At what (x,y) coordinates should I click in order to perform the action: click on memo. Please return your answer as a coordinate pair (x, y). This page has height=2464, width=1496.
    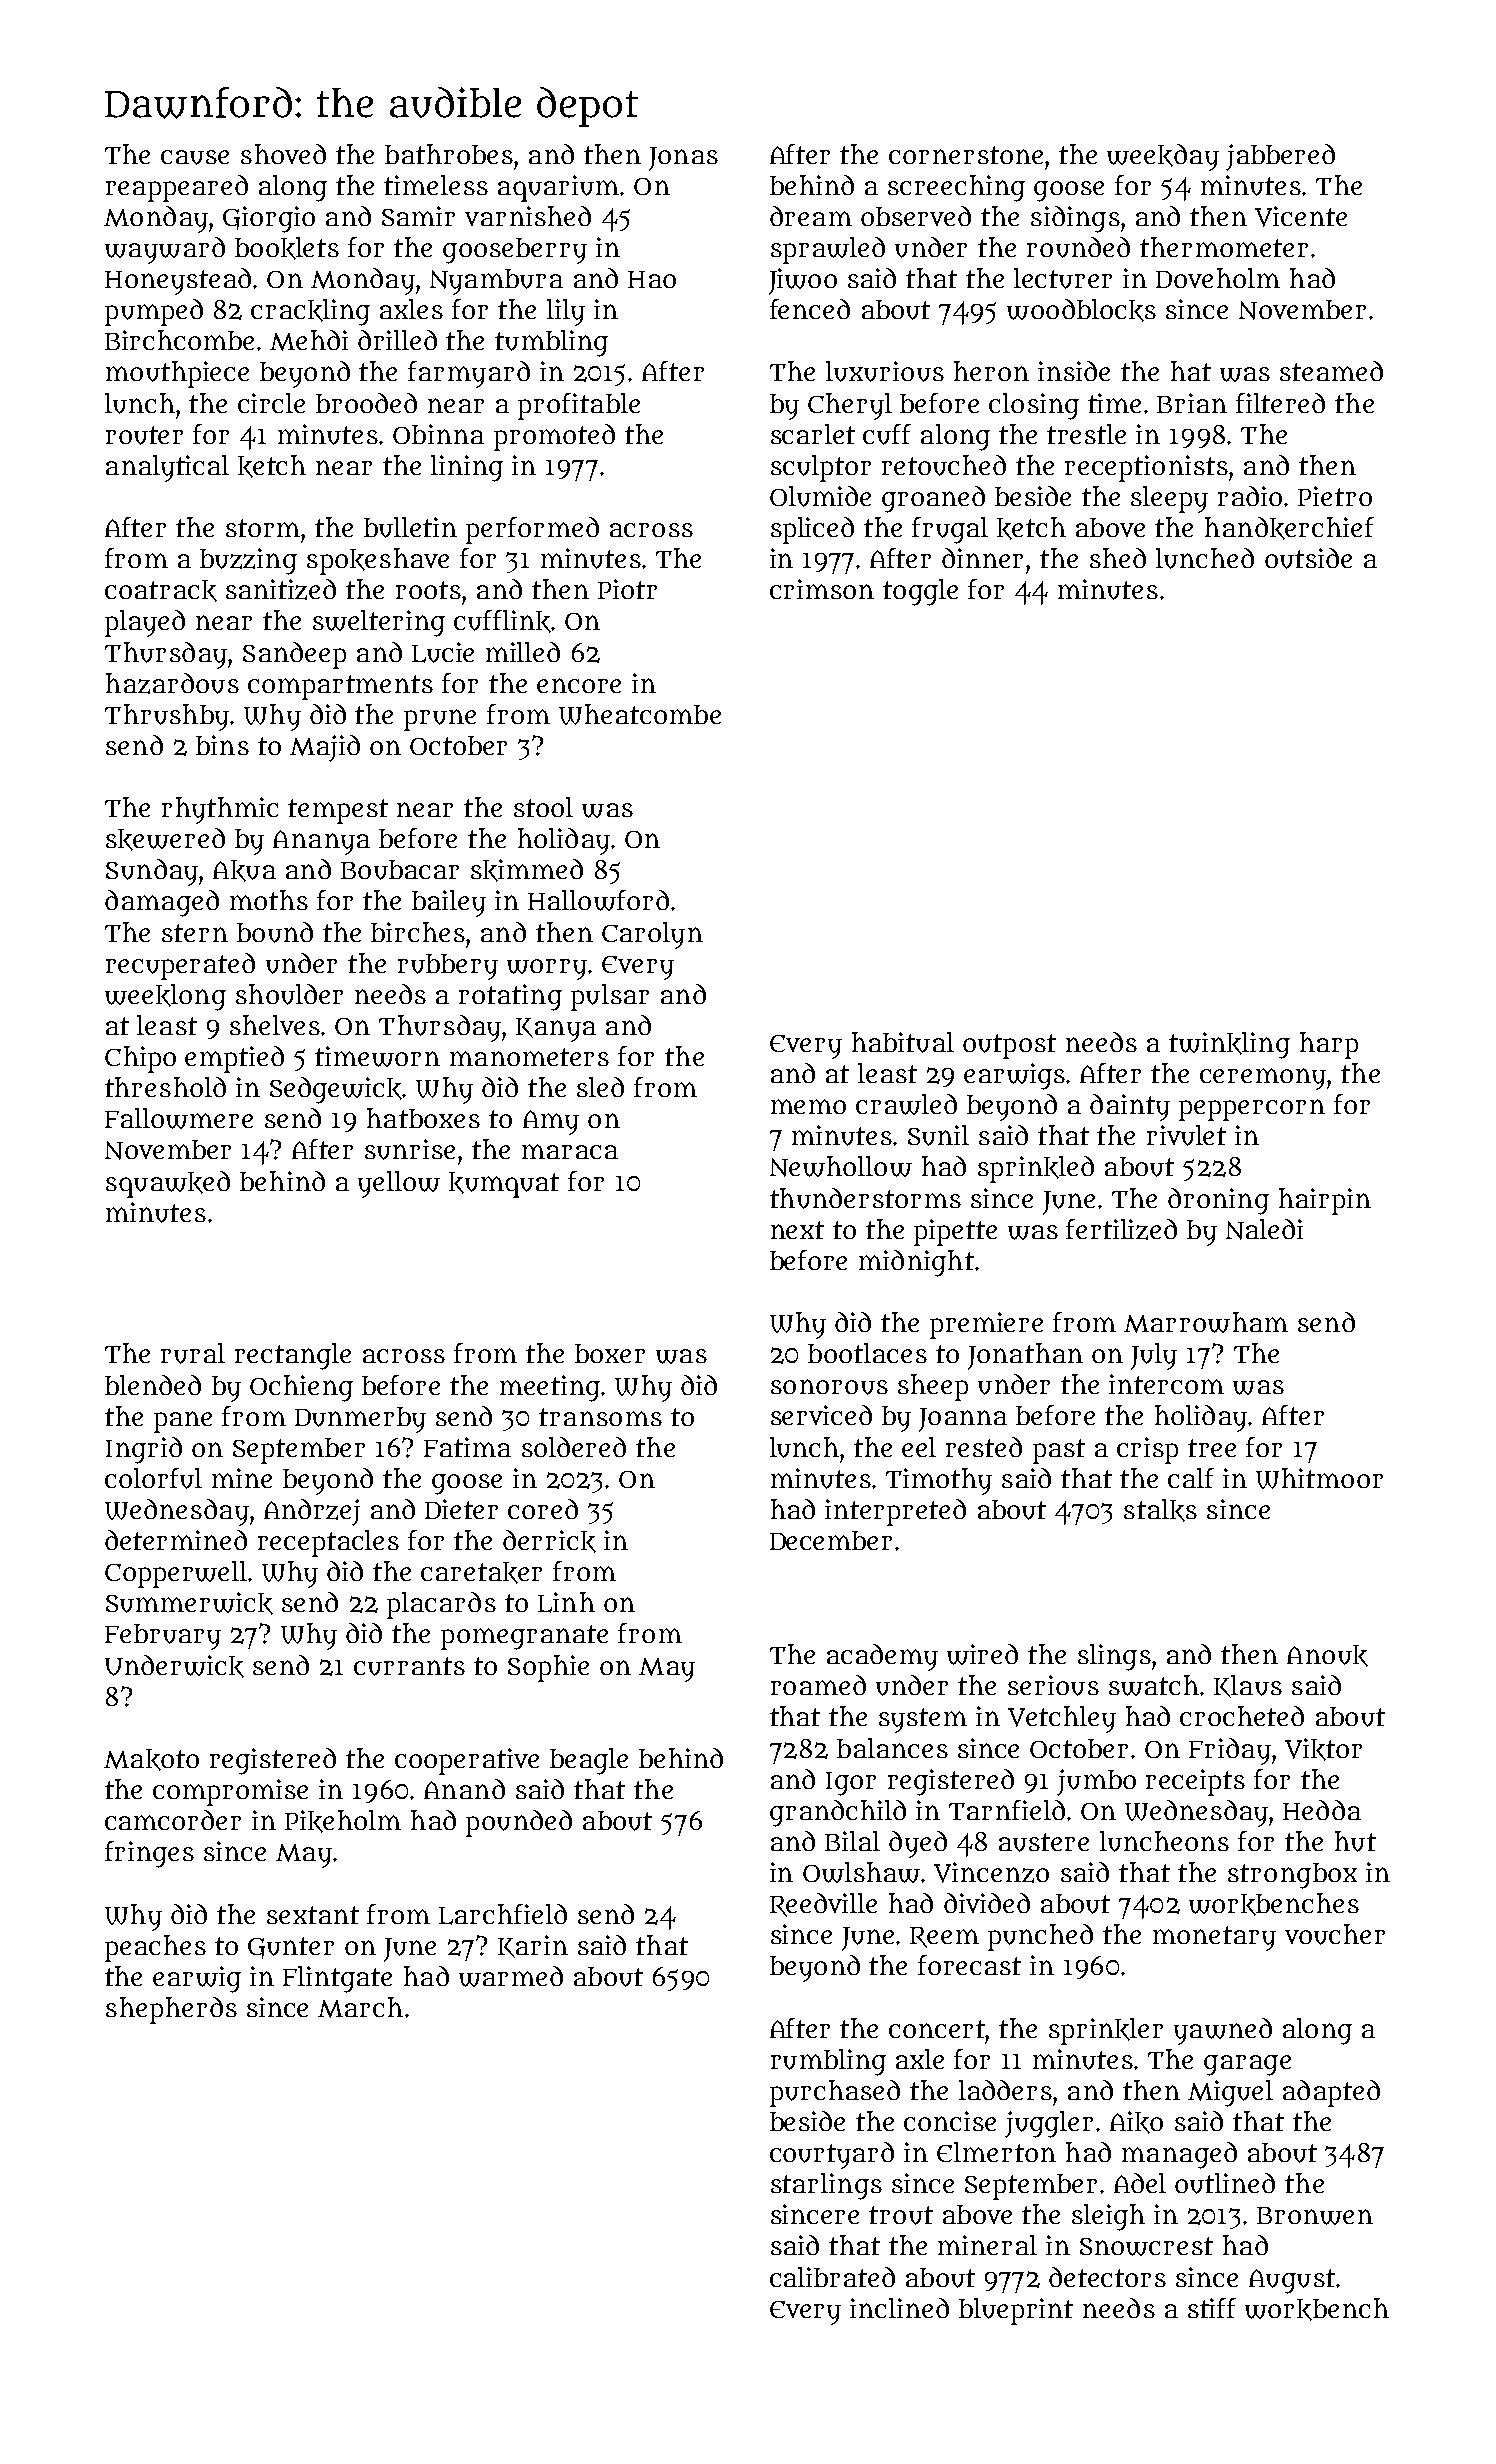
    Looking at the image, I should click on (808, 1106).
